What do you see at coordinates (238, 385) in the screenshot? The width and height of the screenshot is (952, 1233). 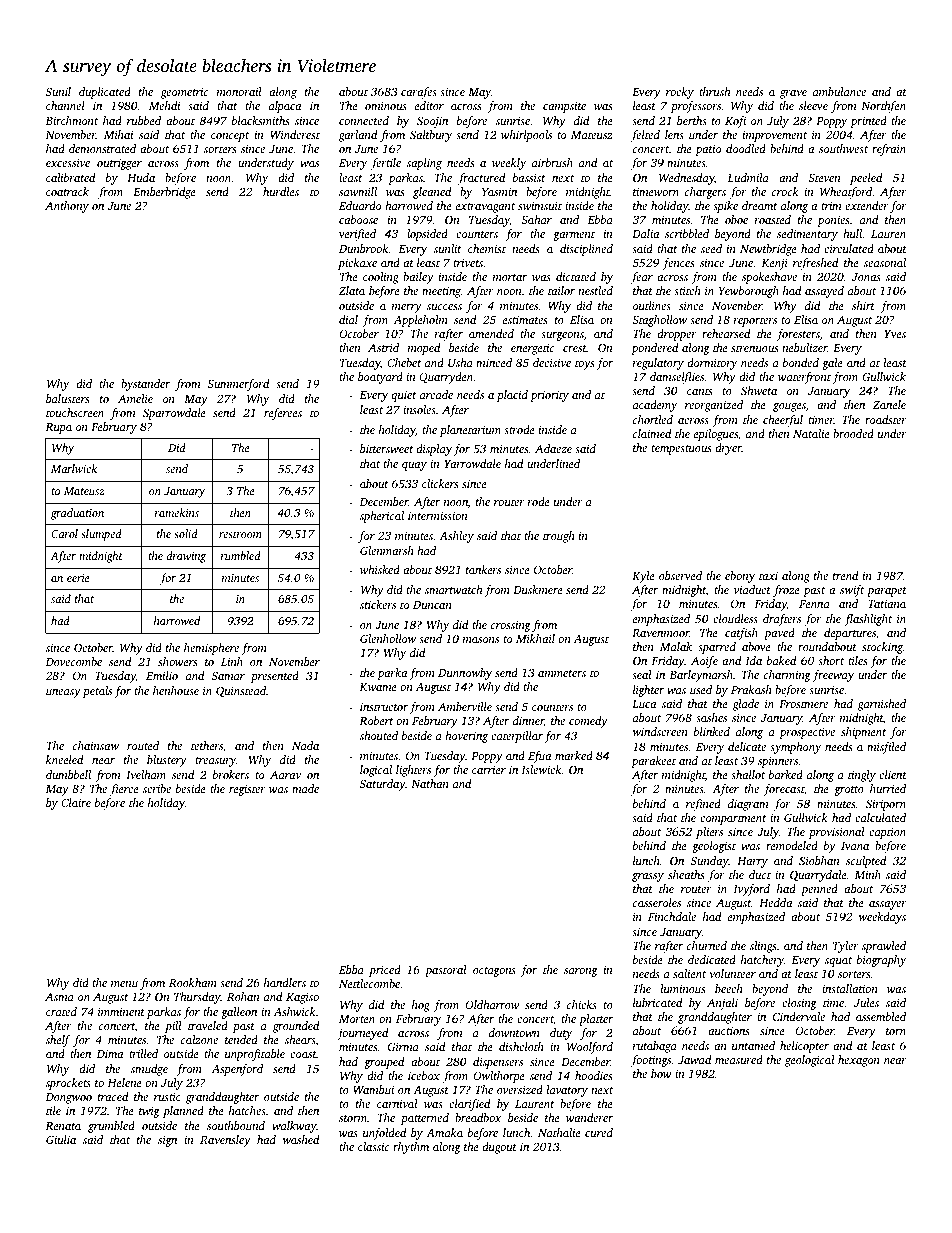 I see `Summerford` at bounding box center [238, 385].
